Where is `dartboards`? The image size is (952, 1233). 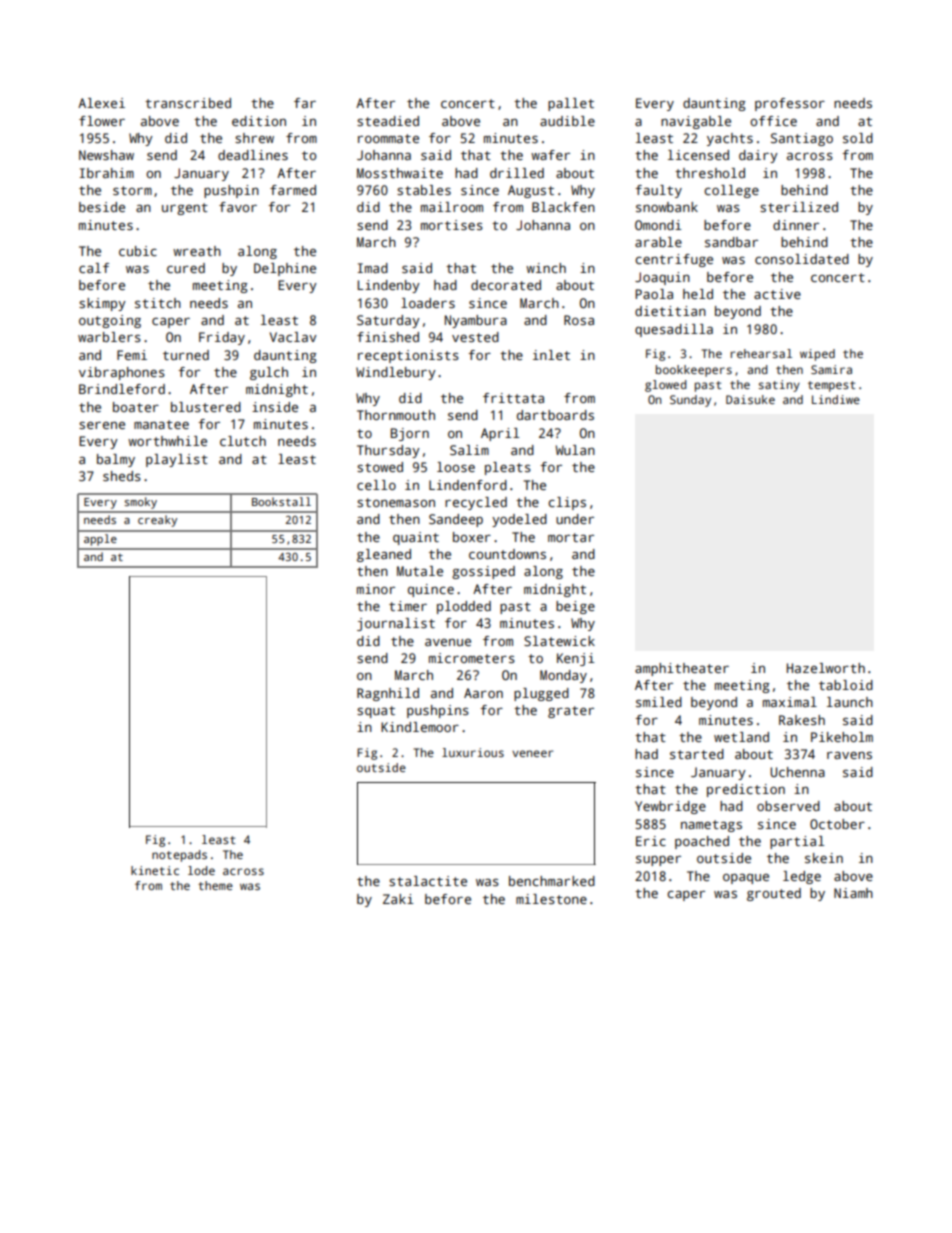
dartboards is located at coordinates (555, 415).
